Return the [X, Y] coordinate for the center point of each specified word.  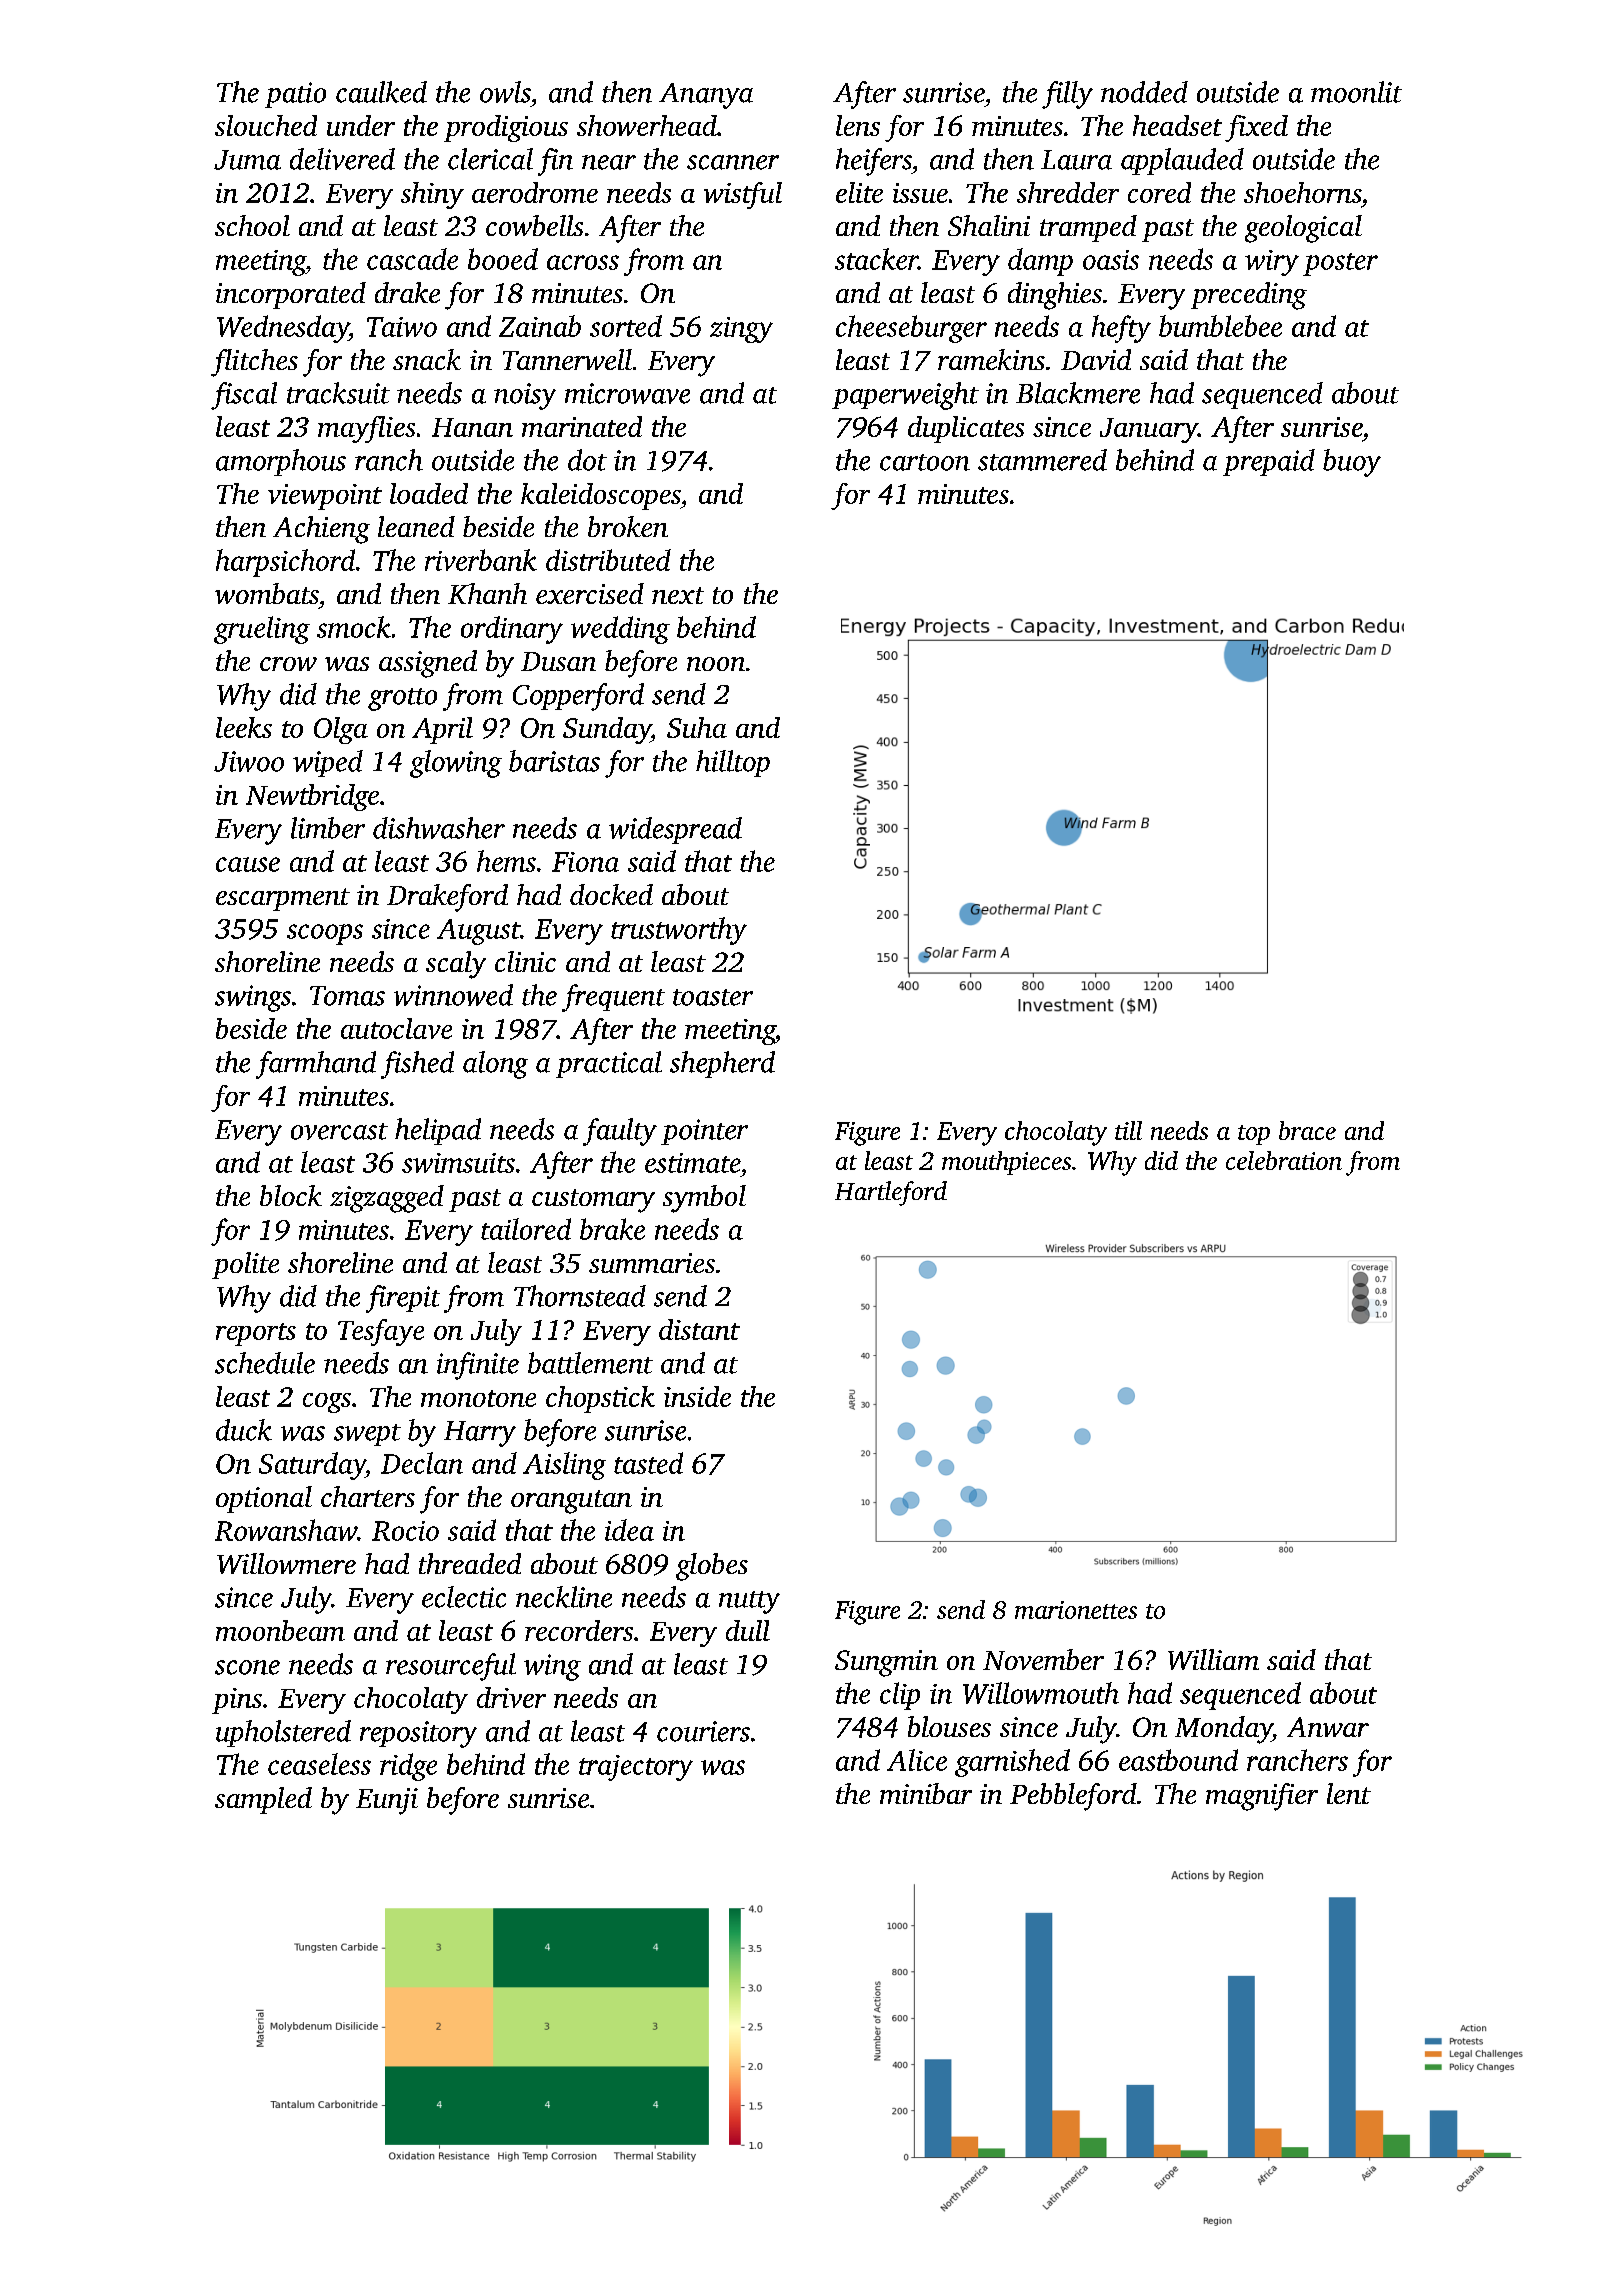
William [1213, 1659]
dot [587, 460]
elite [859, 192]
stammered [1042, 460]
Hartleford [891, 1193]
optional [264, 1499]
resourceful [451, 1667]
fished [417, 1065]
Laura [1076, 160]
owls [505, 92]
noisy [525, 396]
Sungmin [886, 1663]
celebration [1284, 1160]
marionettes [1076, 1610]
